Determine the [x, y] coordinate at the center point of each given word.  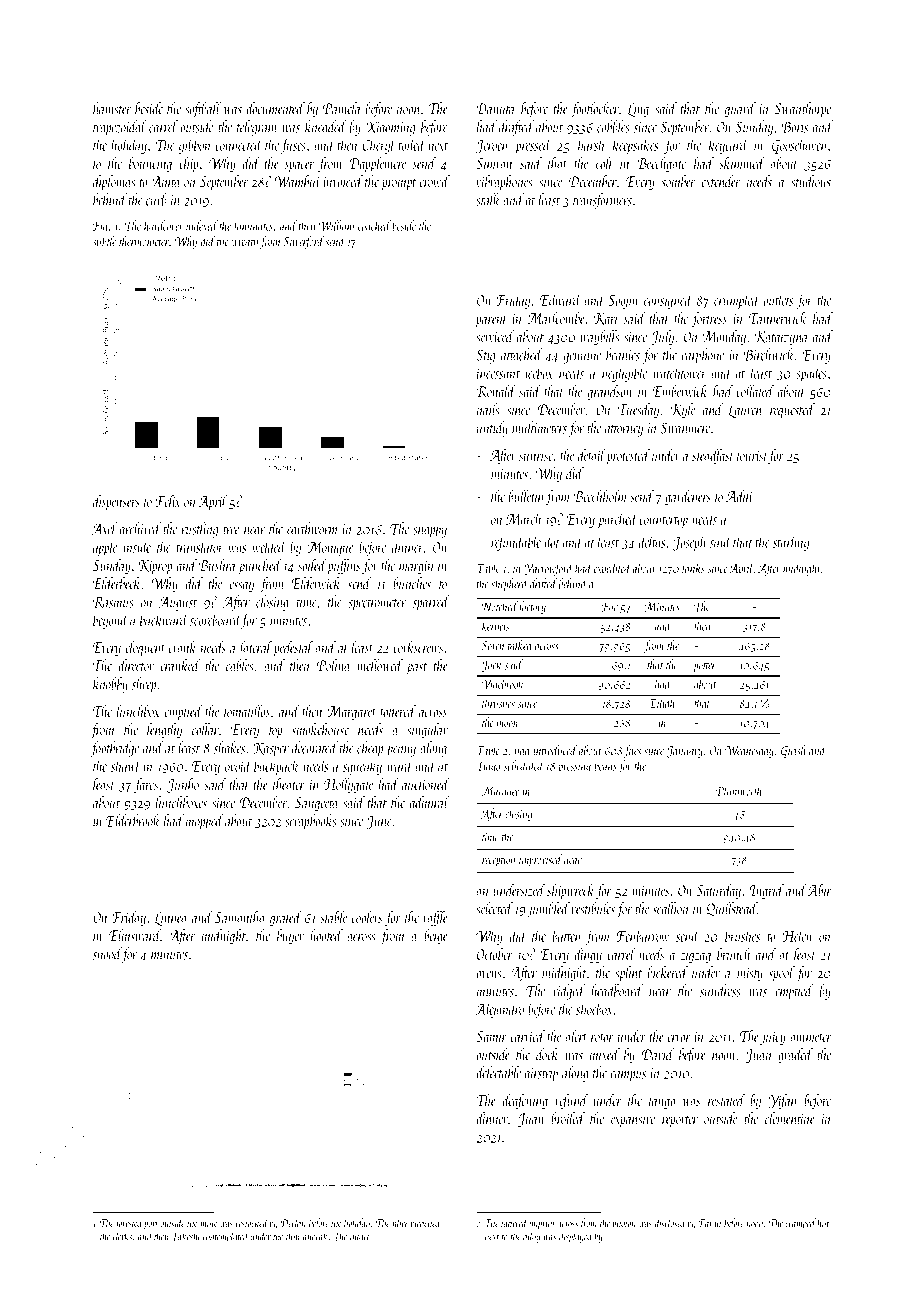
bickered [668, 972]
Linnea [171, 919]
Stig [485, 357]
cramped [800, 1224]
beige [436, 937]
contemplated [225, 1237]
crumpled [737, 301]
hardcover [164, 225]
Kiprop [155, 567]
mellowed [380, 665]
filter [400, 1224]
